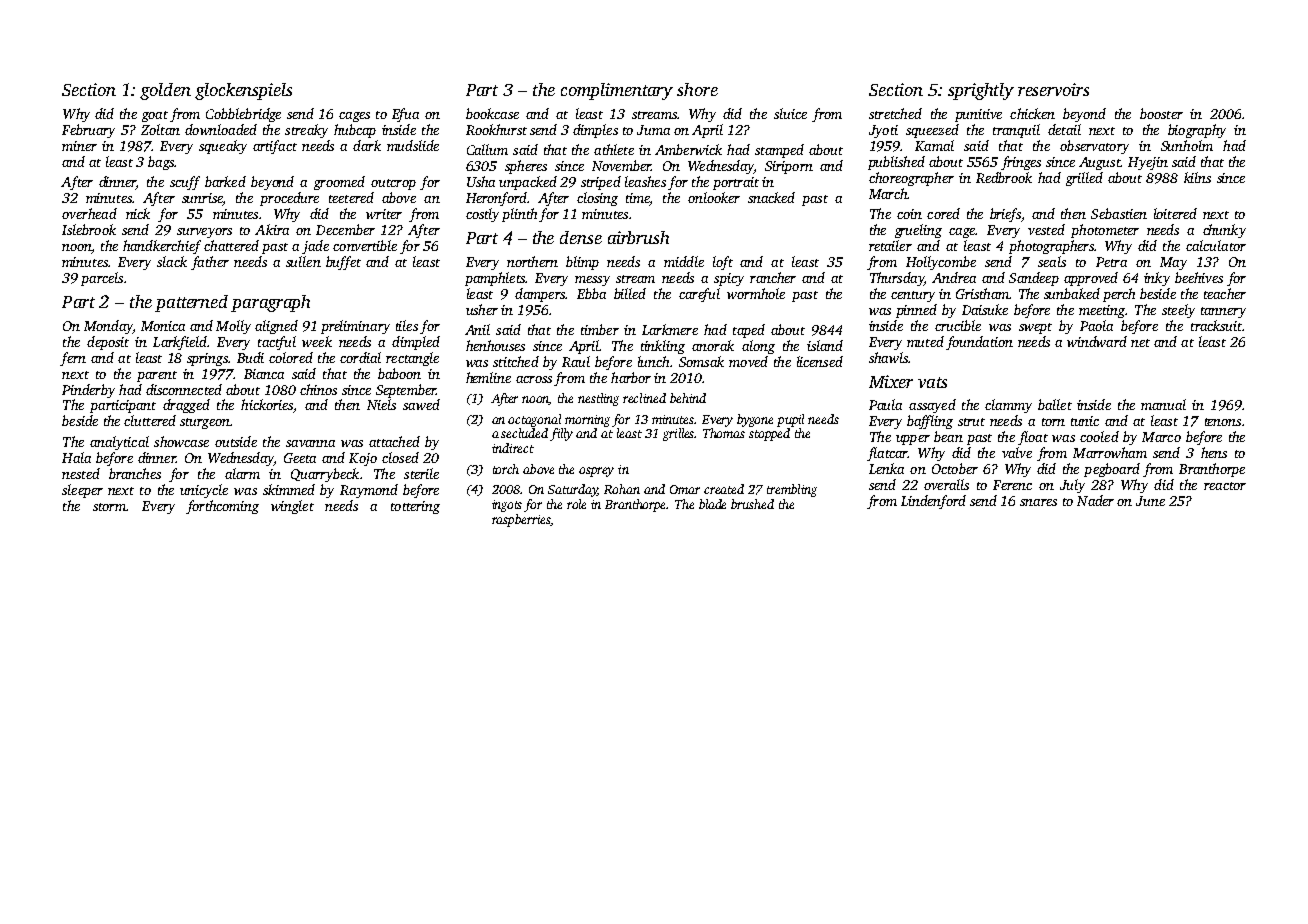  What do you see at coordinates (242, 473) in the document?
I see `alarm` at bounding box center [242, 473].
